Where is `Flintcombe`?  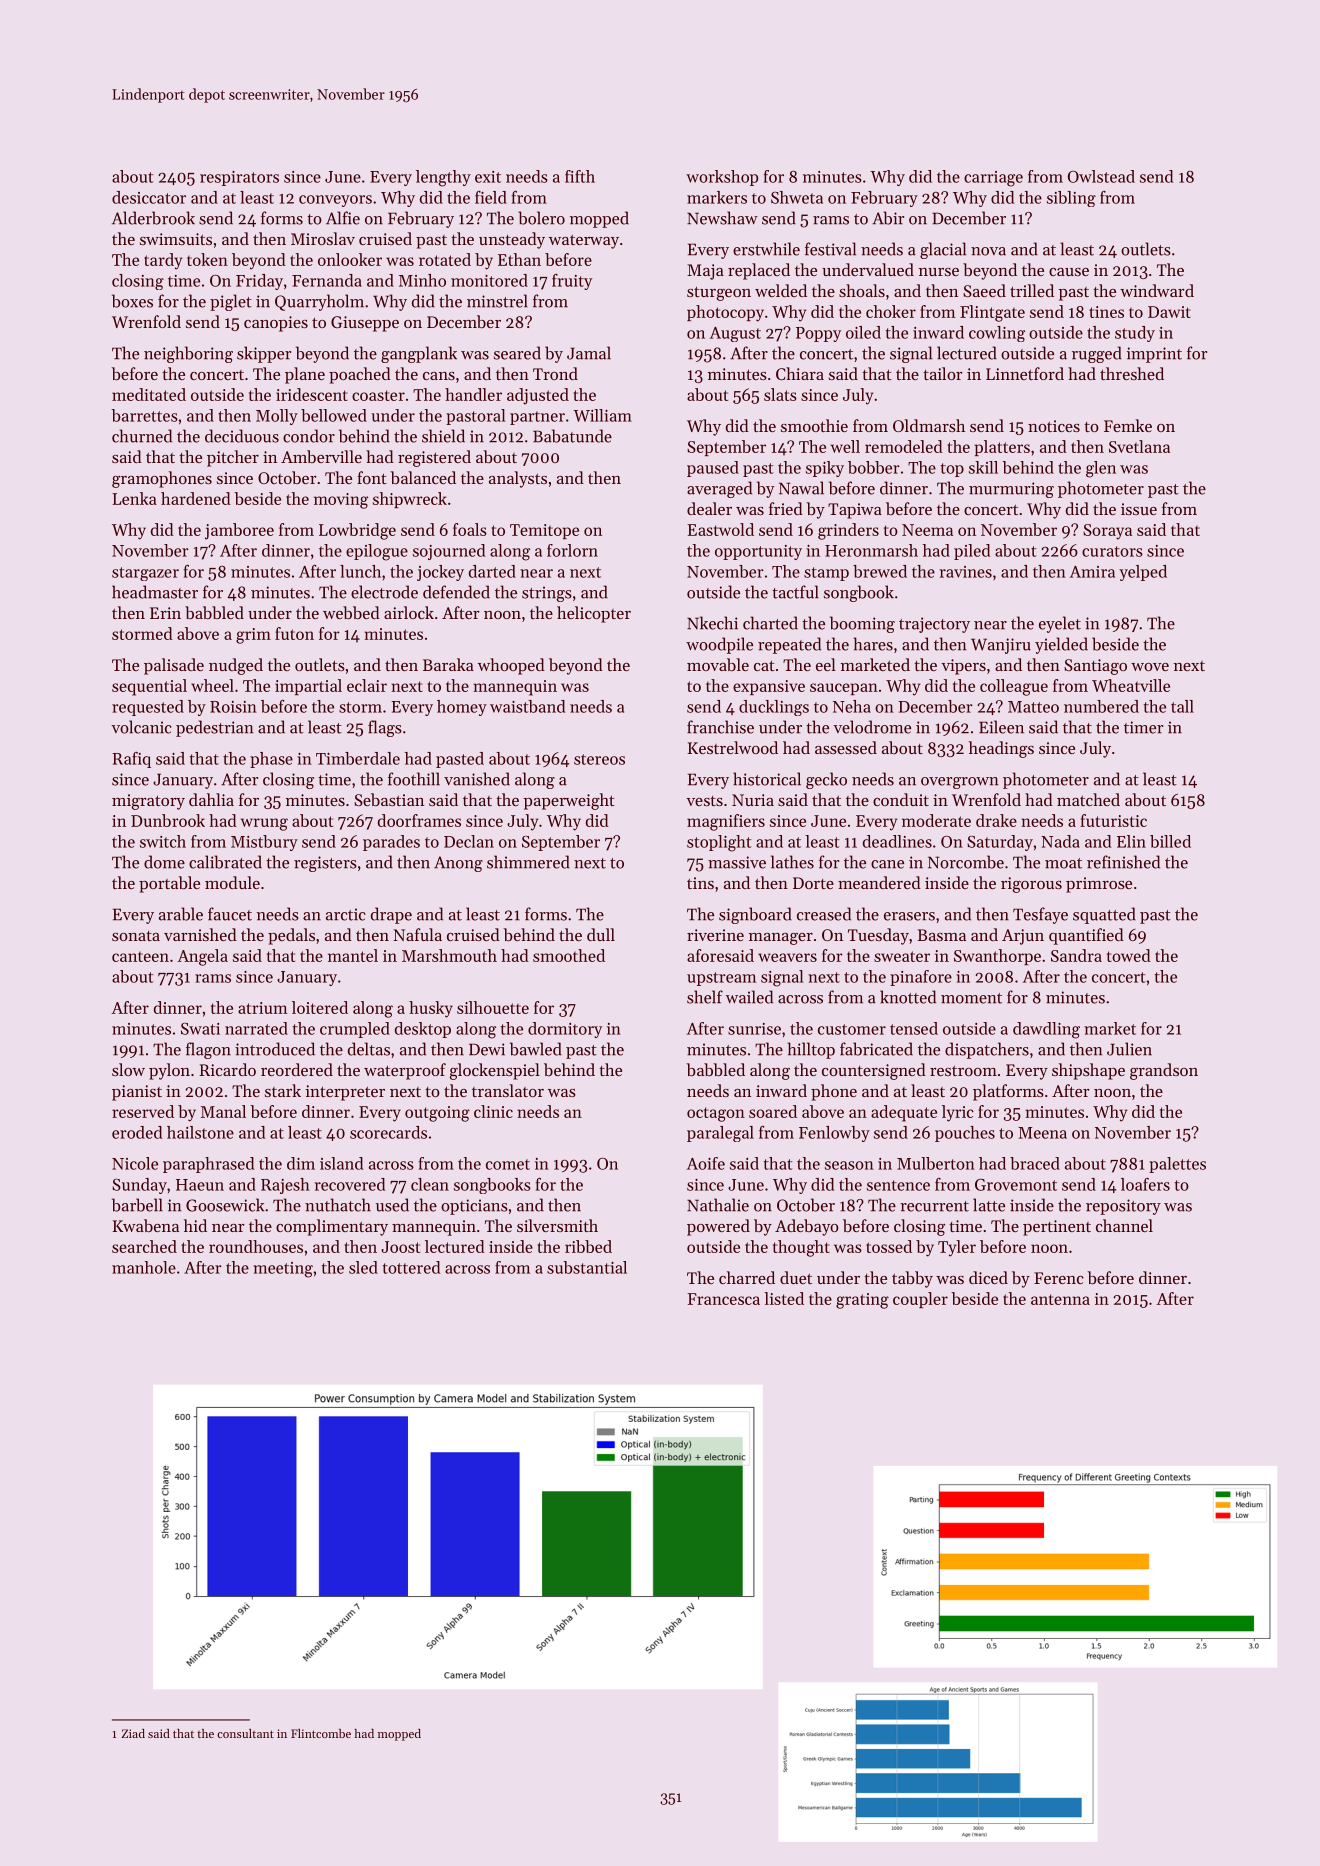 Flintcombe is located at coordinates (321, 1733).
